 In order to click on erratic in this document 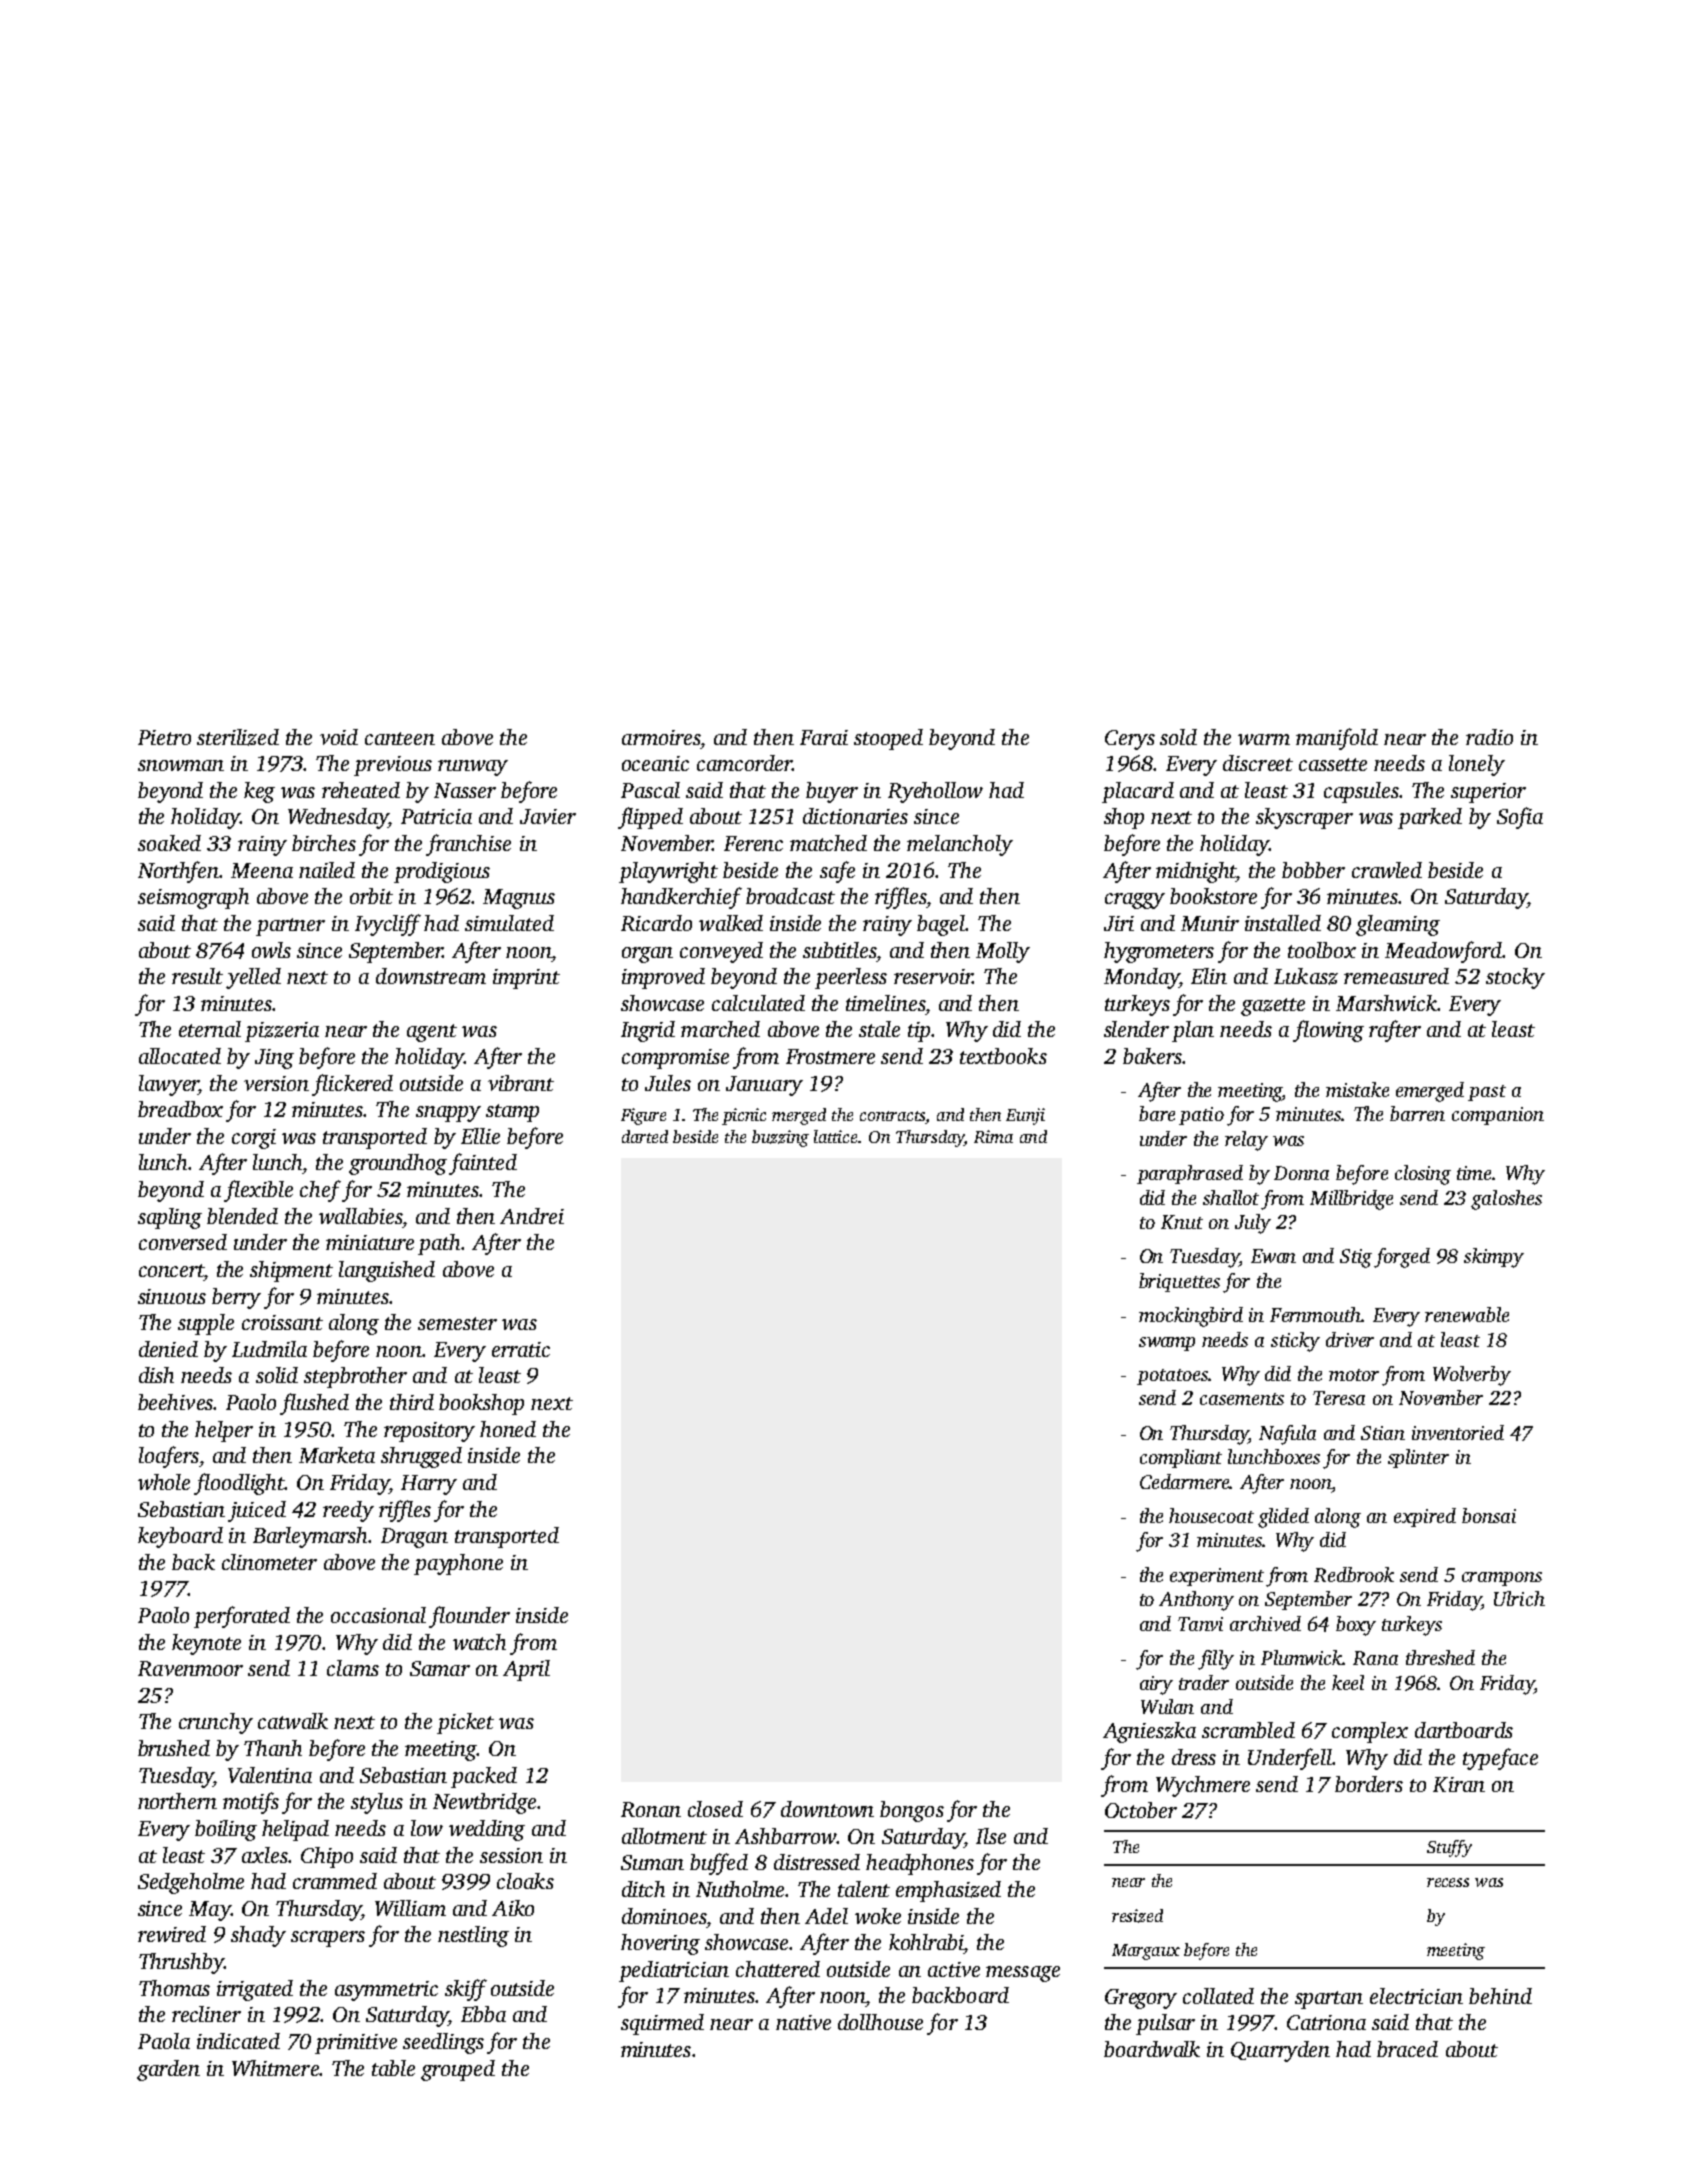, I will do `click(521, 1349)`.
